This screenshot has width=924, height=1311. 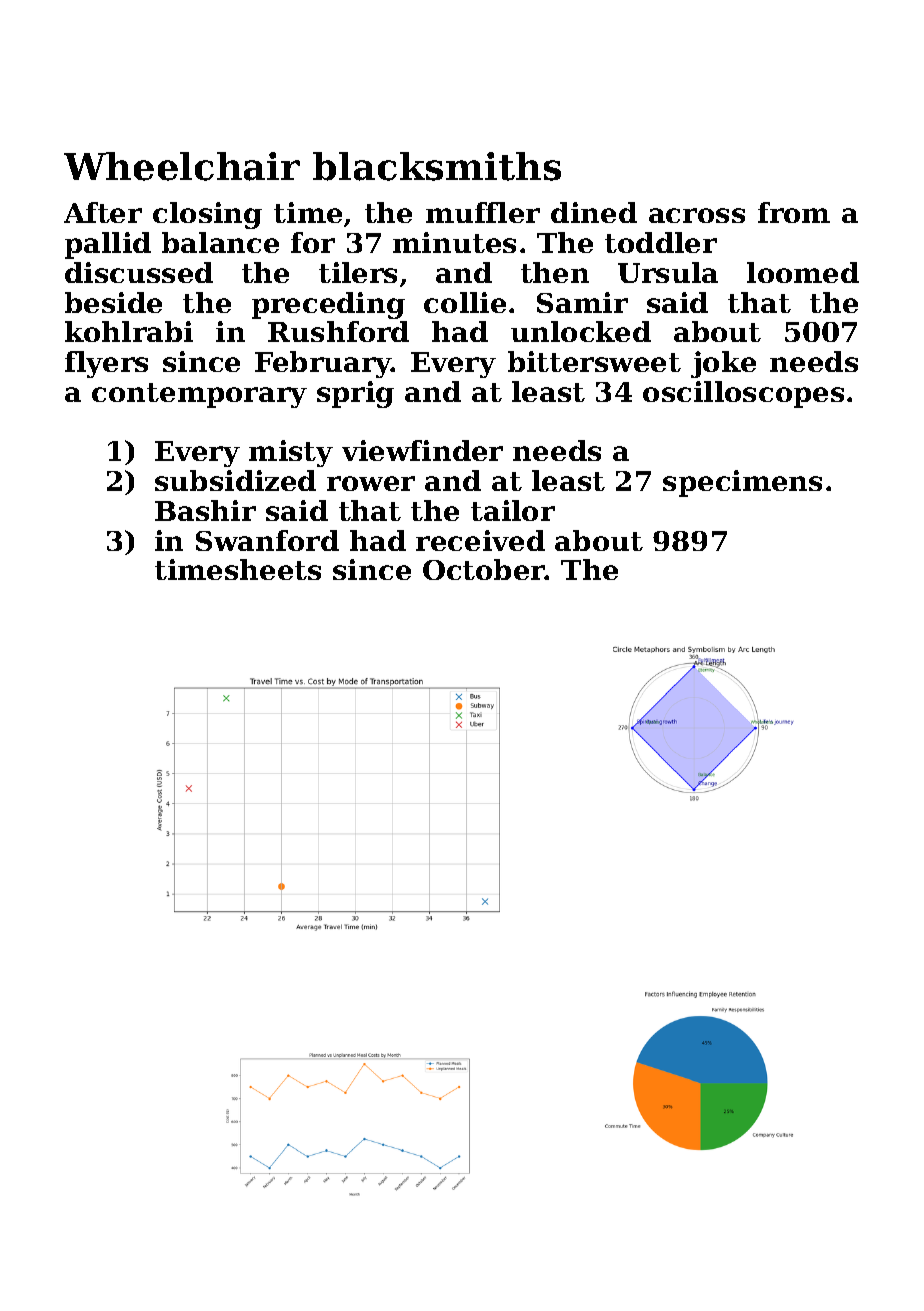 What do you see at coordinates (803, 272) in the screenshot?
I see `loomed` at bounding box center [803, 272].
